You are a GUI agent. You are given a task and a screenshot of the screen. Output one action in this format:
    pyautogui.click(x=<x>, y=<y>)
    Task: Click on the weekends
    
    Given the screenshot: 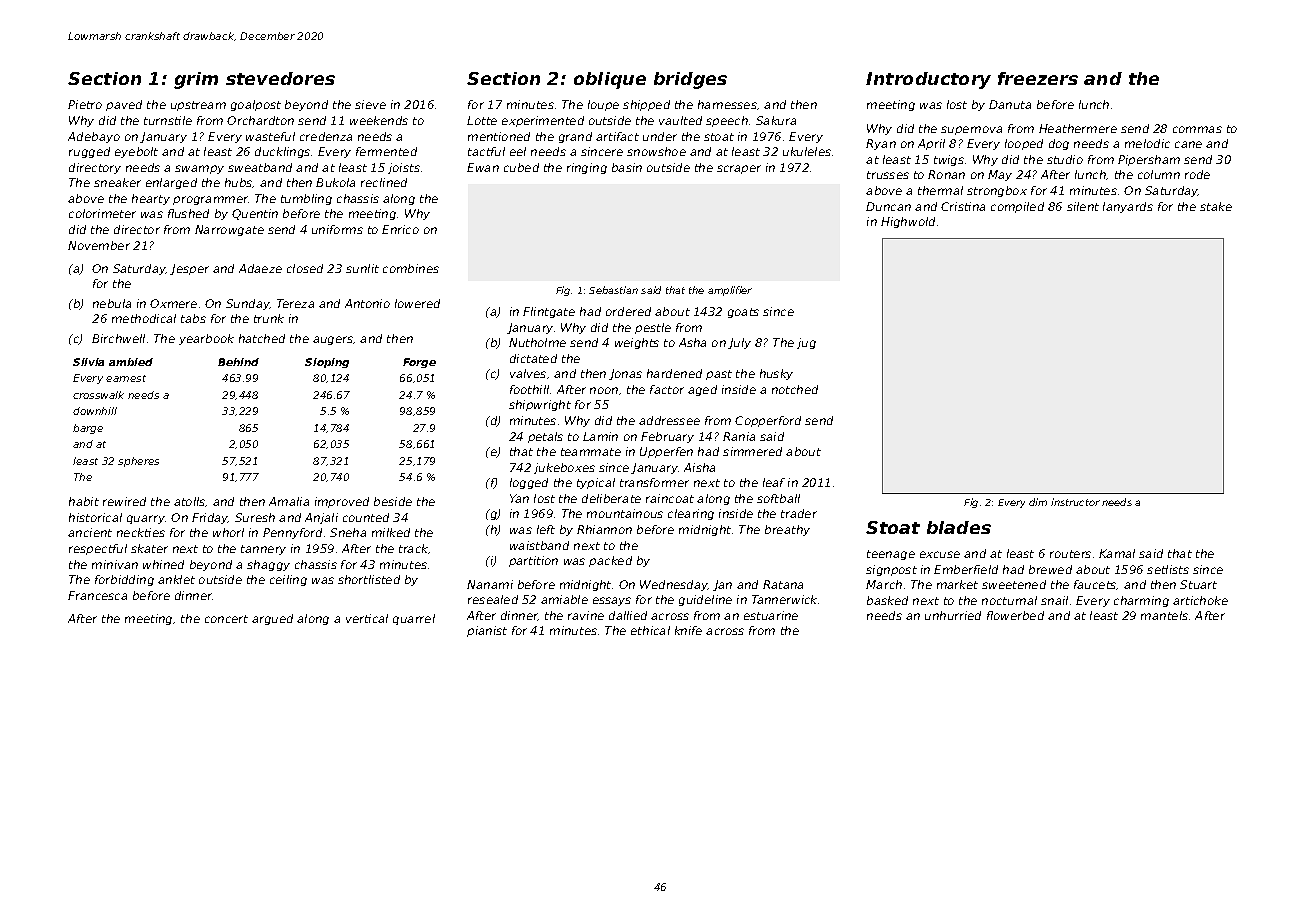 What is the action you would take?
    pyautogui.click(x=379, y=120)
